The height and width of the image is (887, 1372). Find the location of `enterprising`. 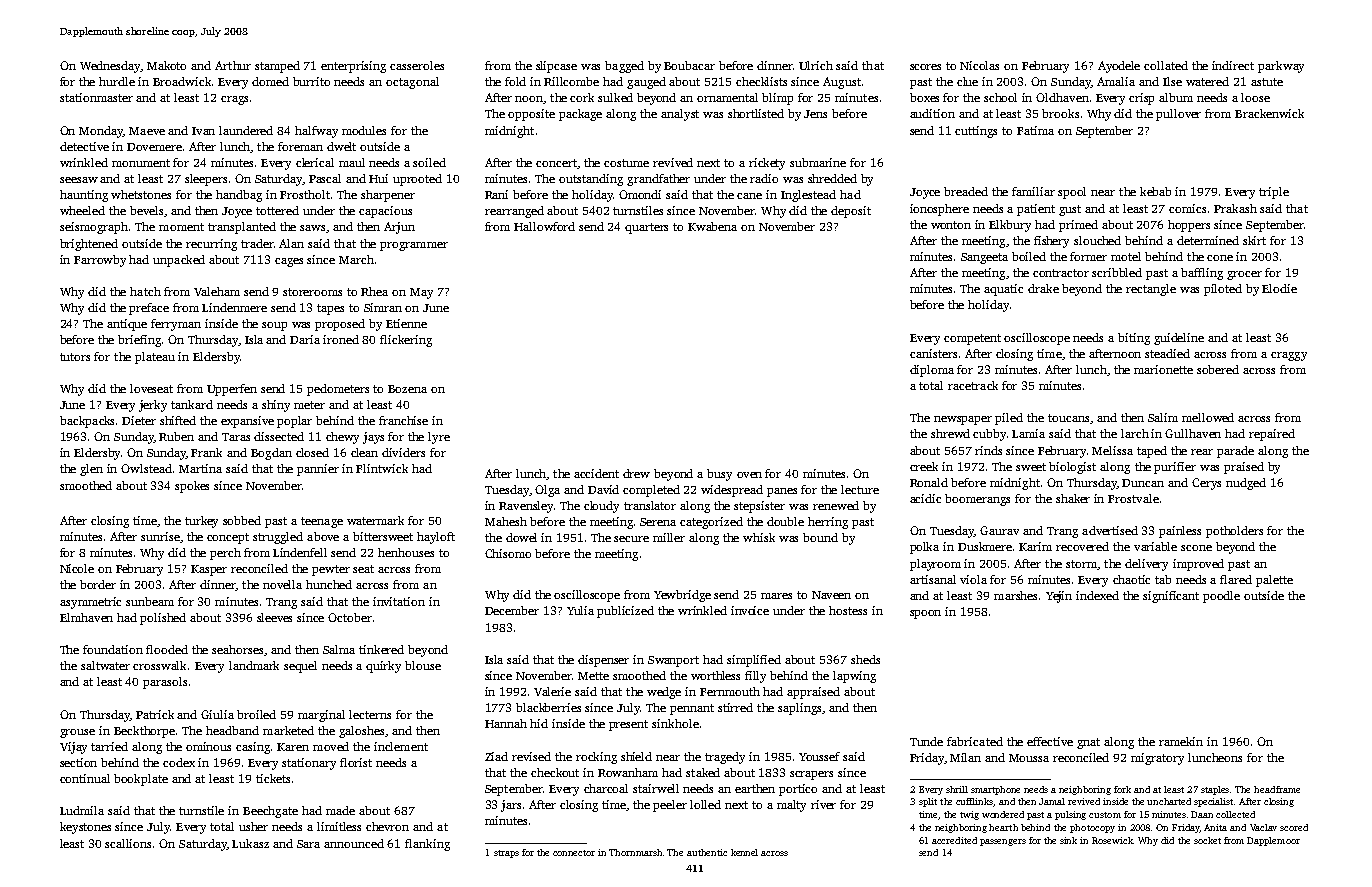

enterprising is located at coordinates (353, 67).
